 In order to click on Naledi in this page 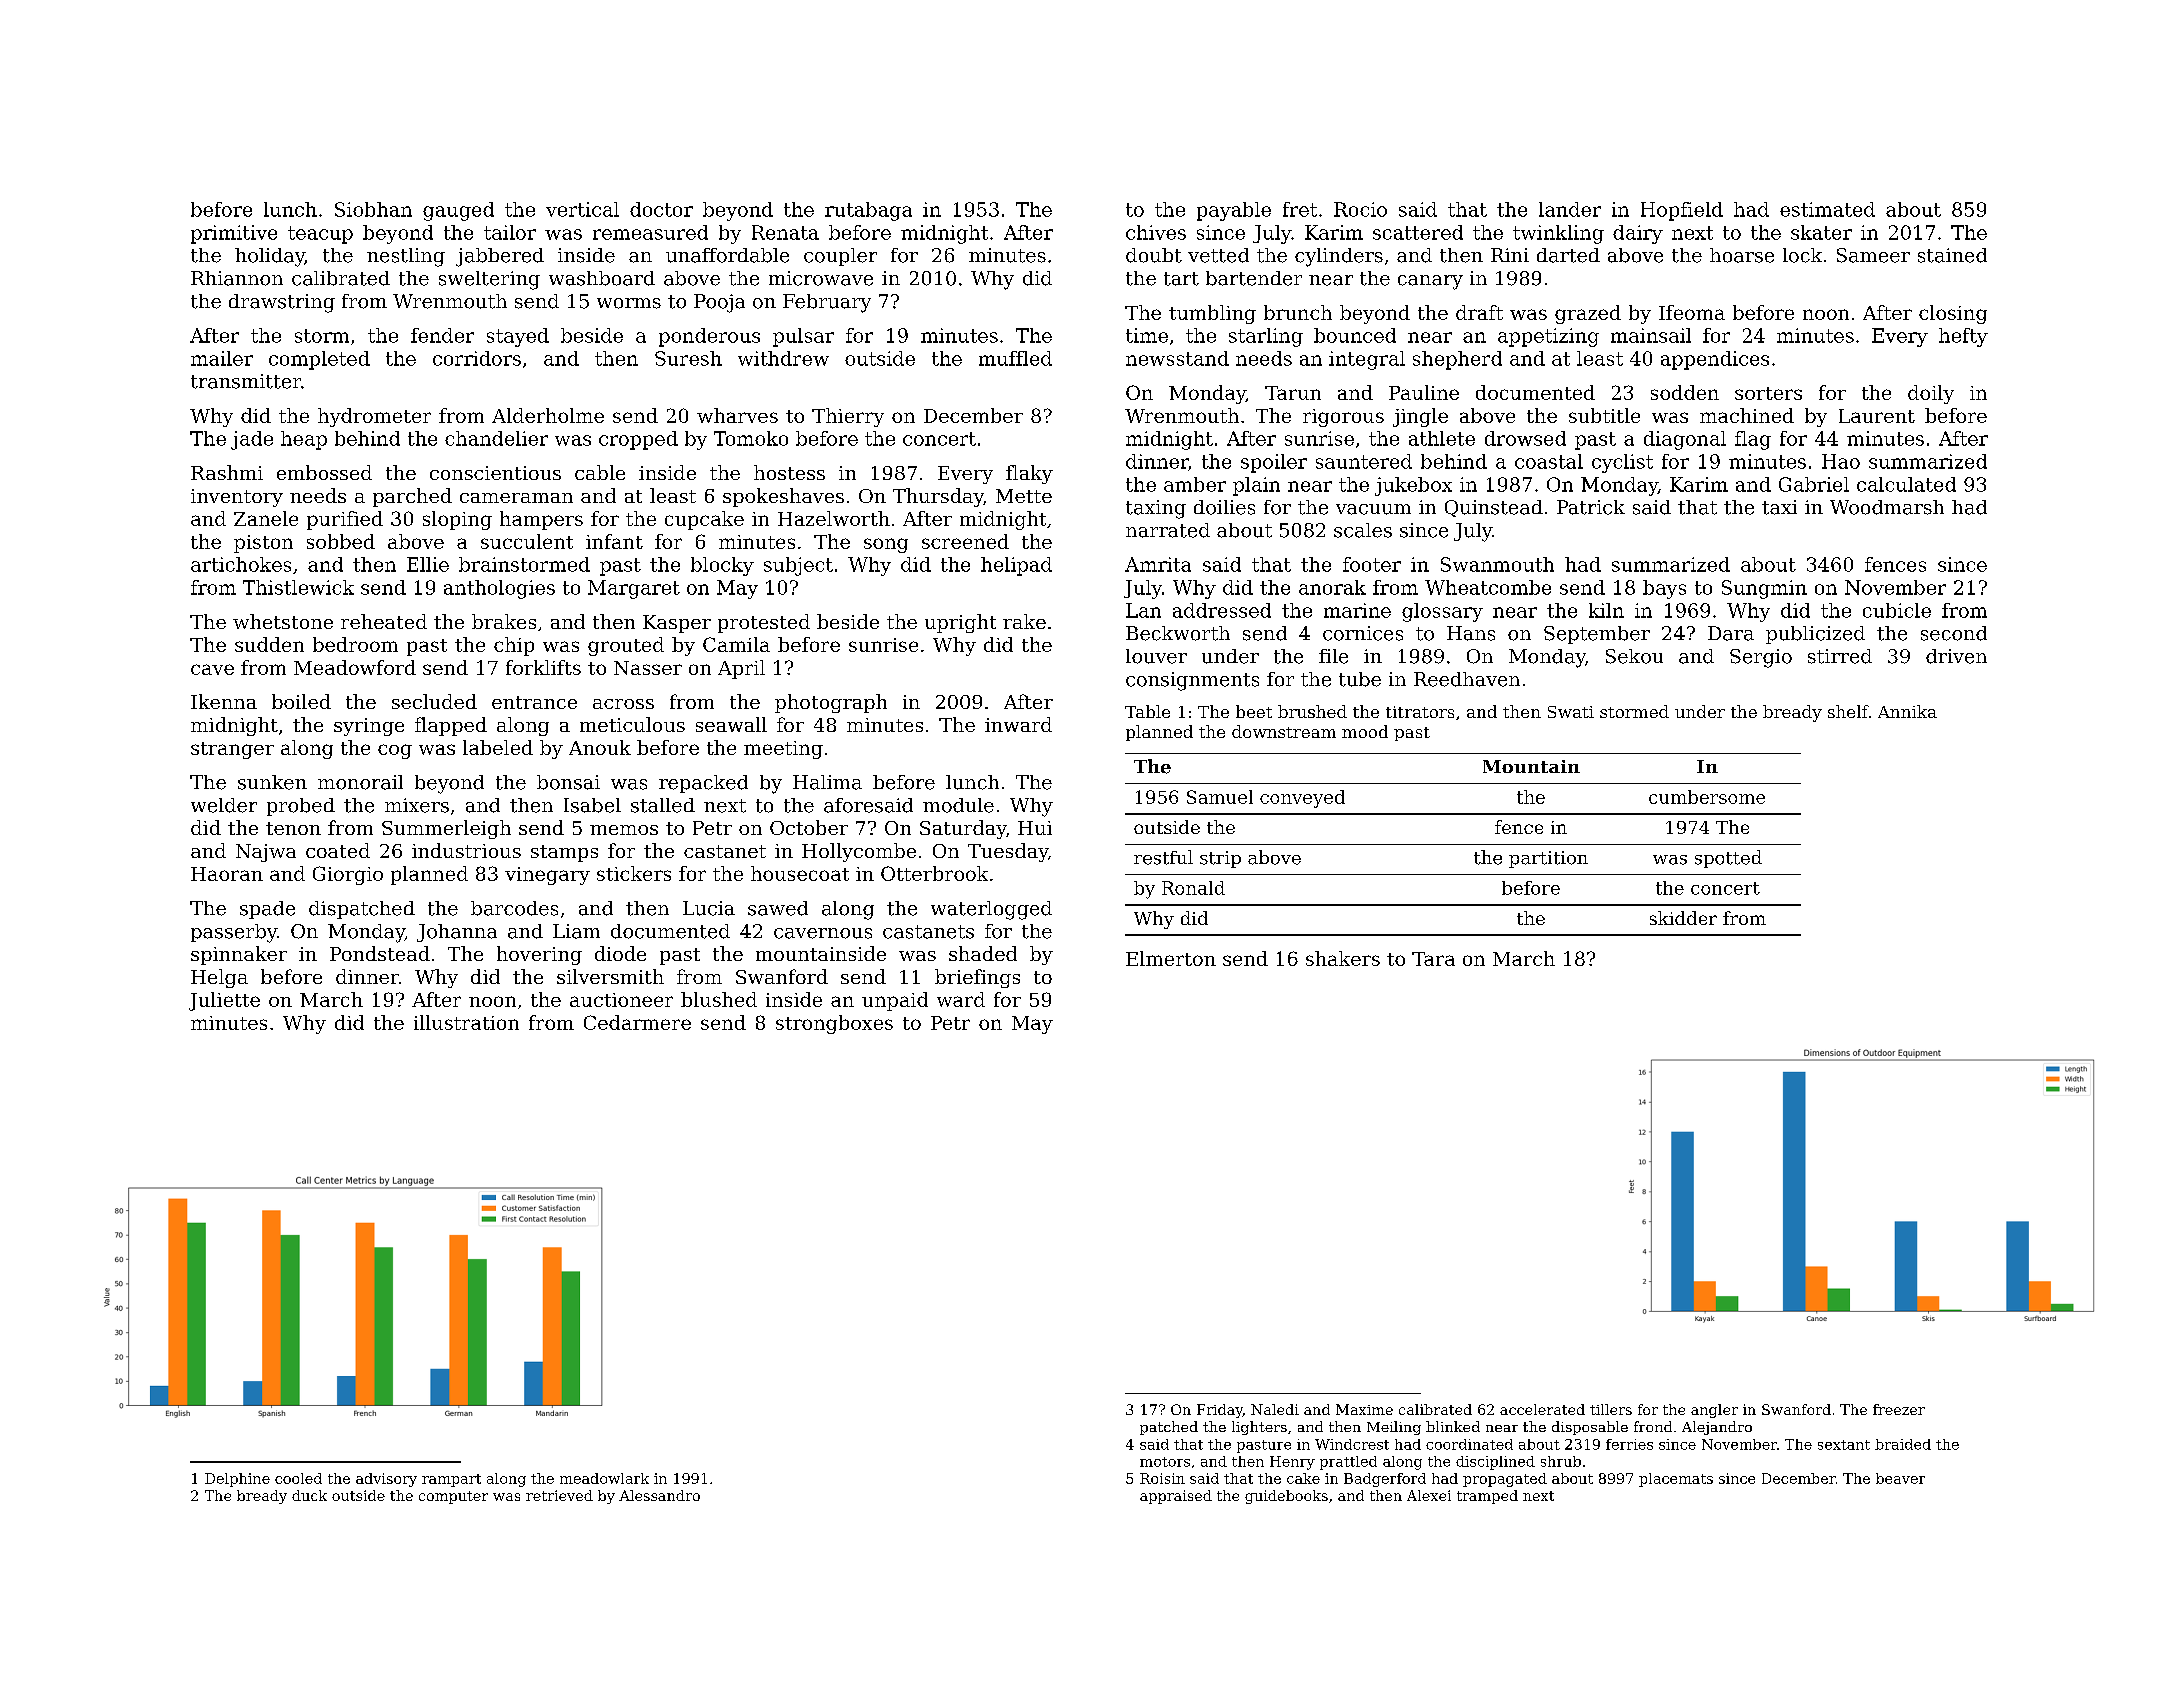, I will do `click(1275, 1409)`.
